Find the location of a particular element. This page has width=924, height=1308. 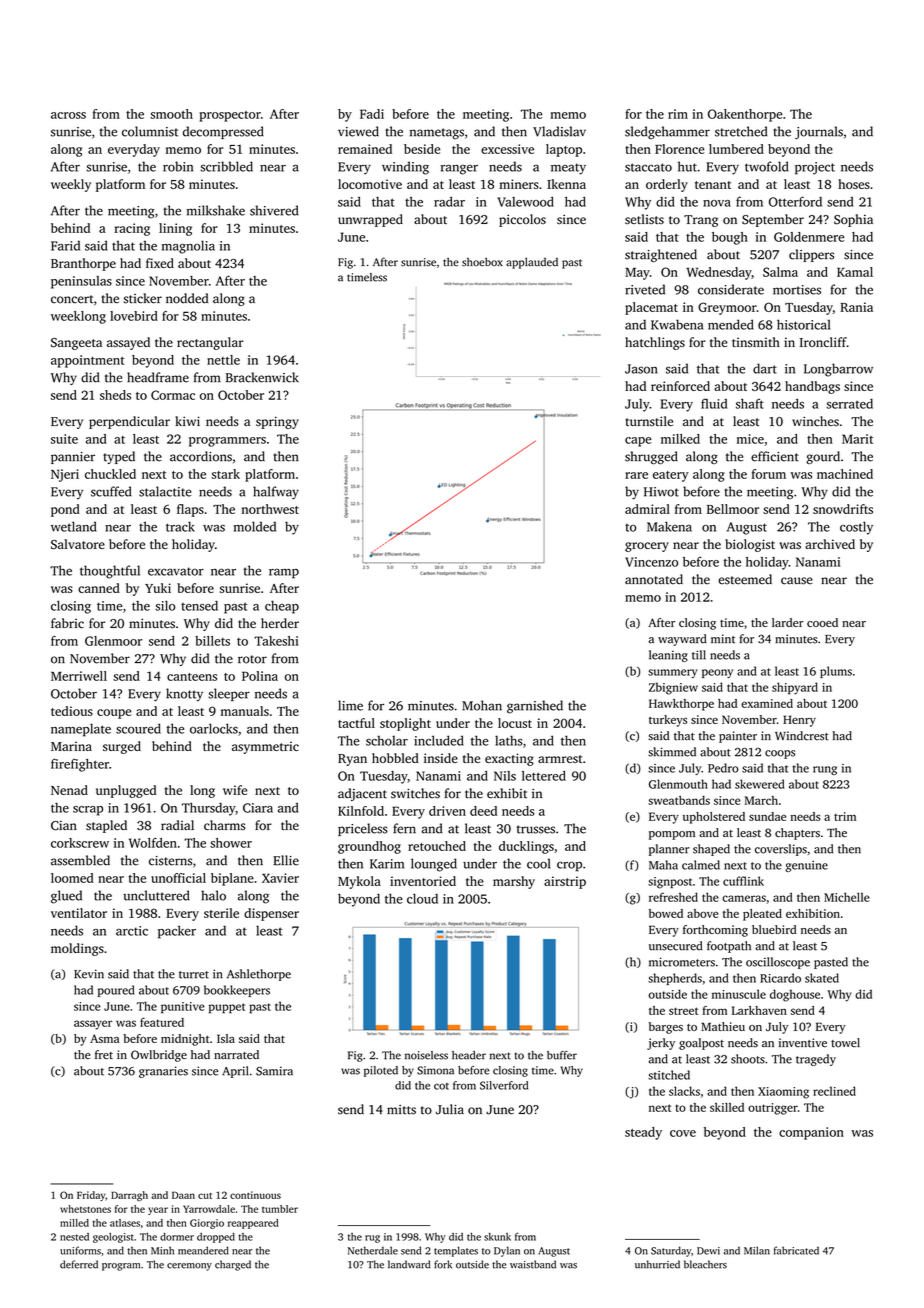

Njeri is located at coordinates (65, 475).
